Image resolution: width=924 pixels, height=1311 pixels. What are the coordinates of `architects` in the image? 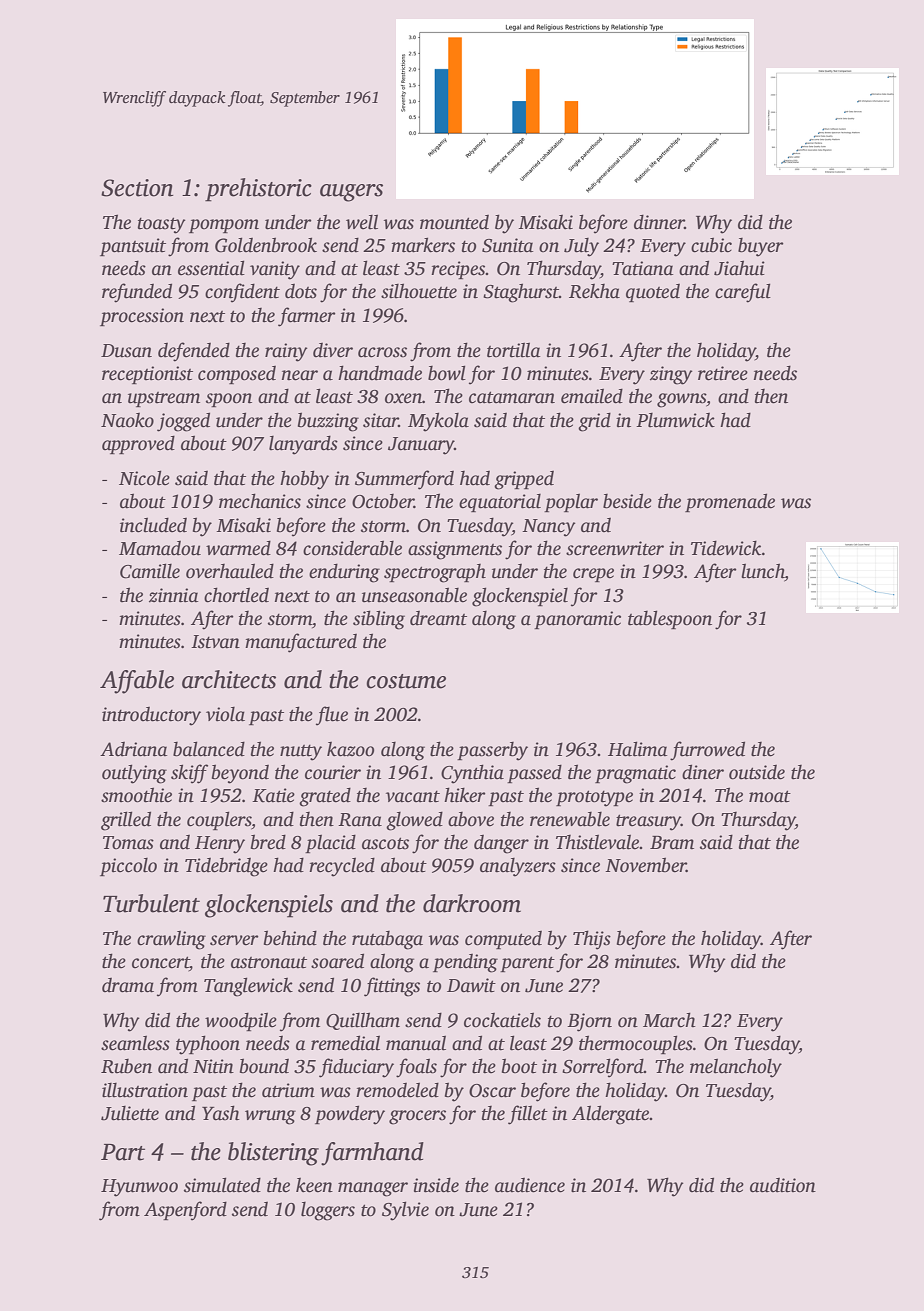 It's located at (229, 679).
